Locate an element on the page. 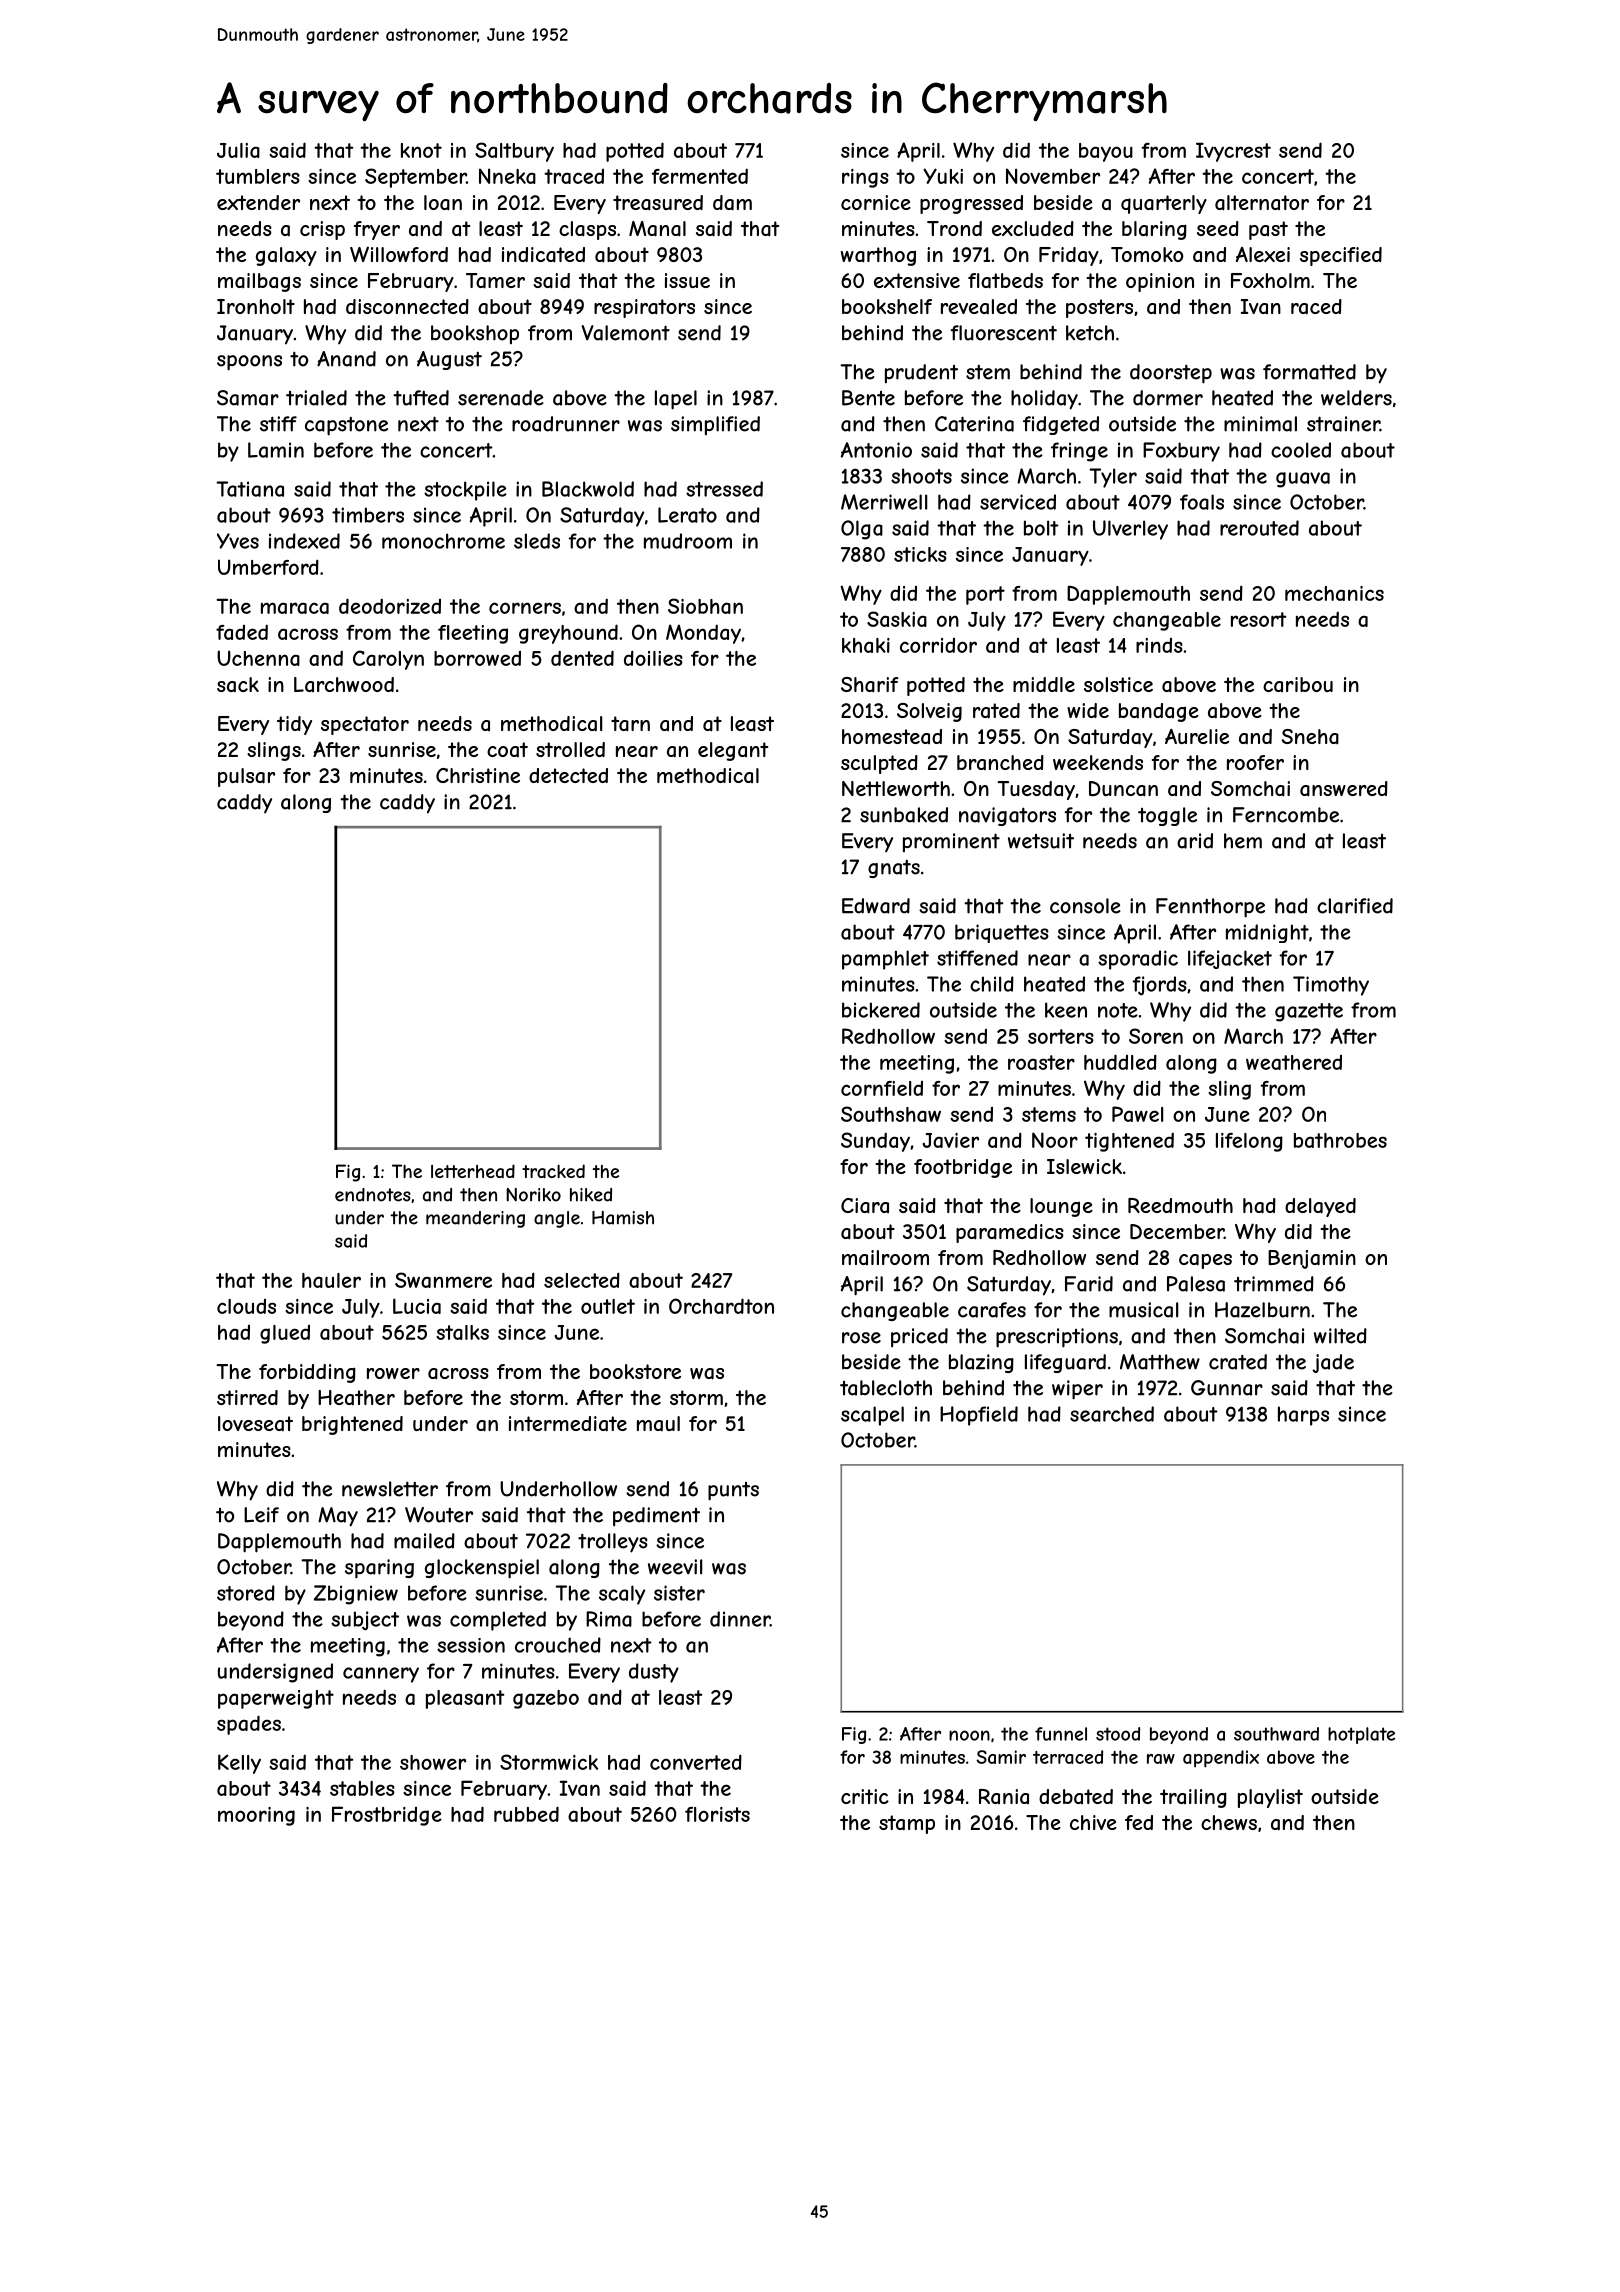 The image size is (1620, 2292). caribou is located at coordinates (1298, 684).
